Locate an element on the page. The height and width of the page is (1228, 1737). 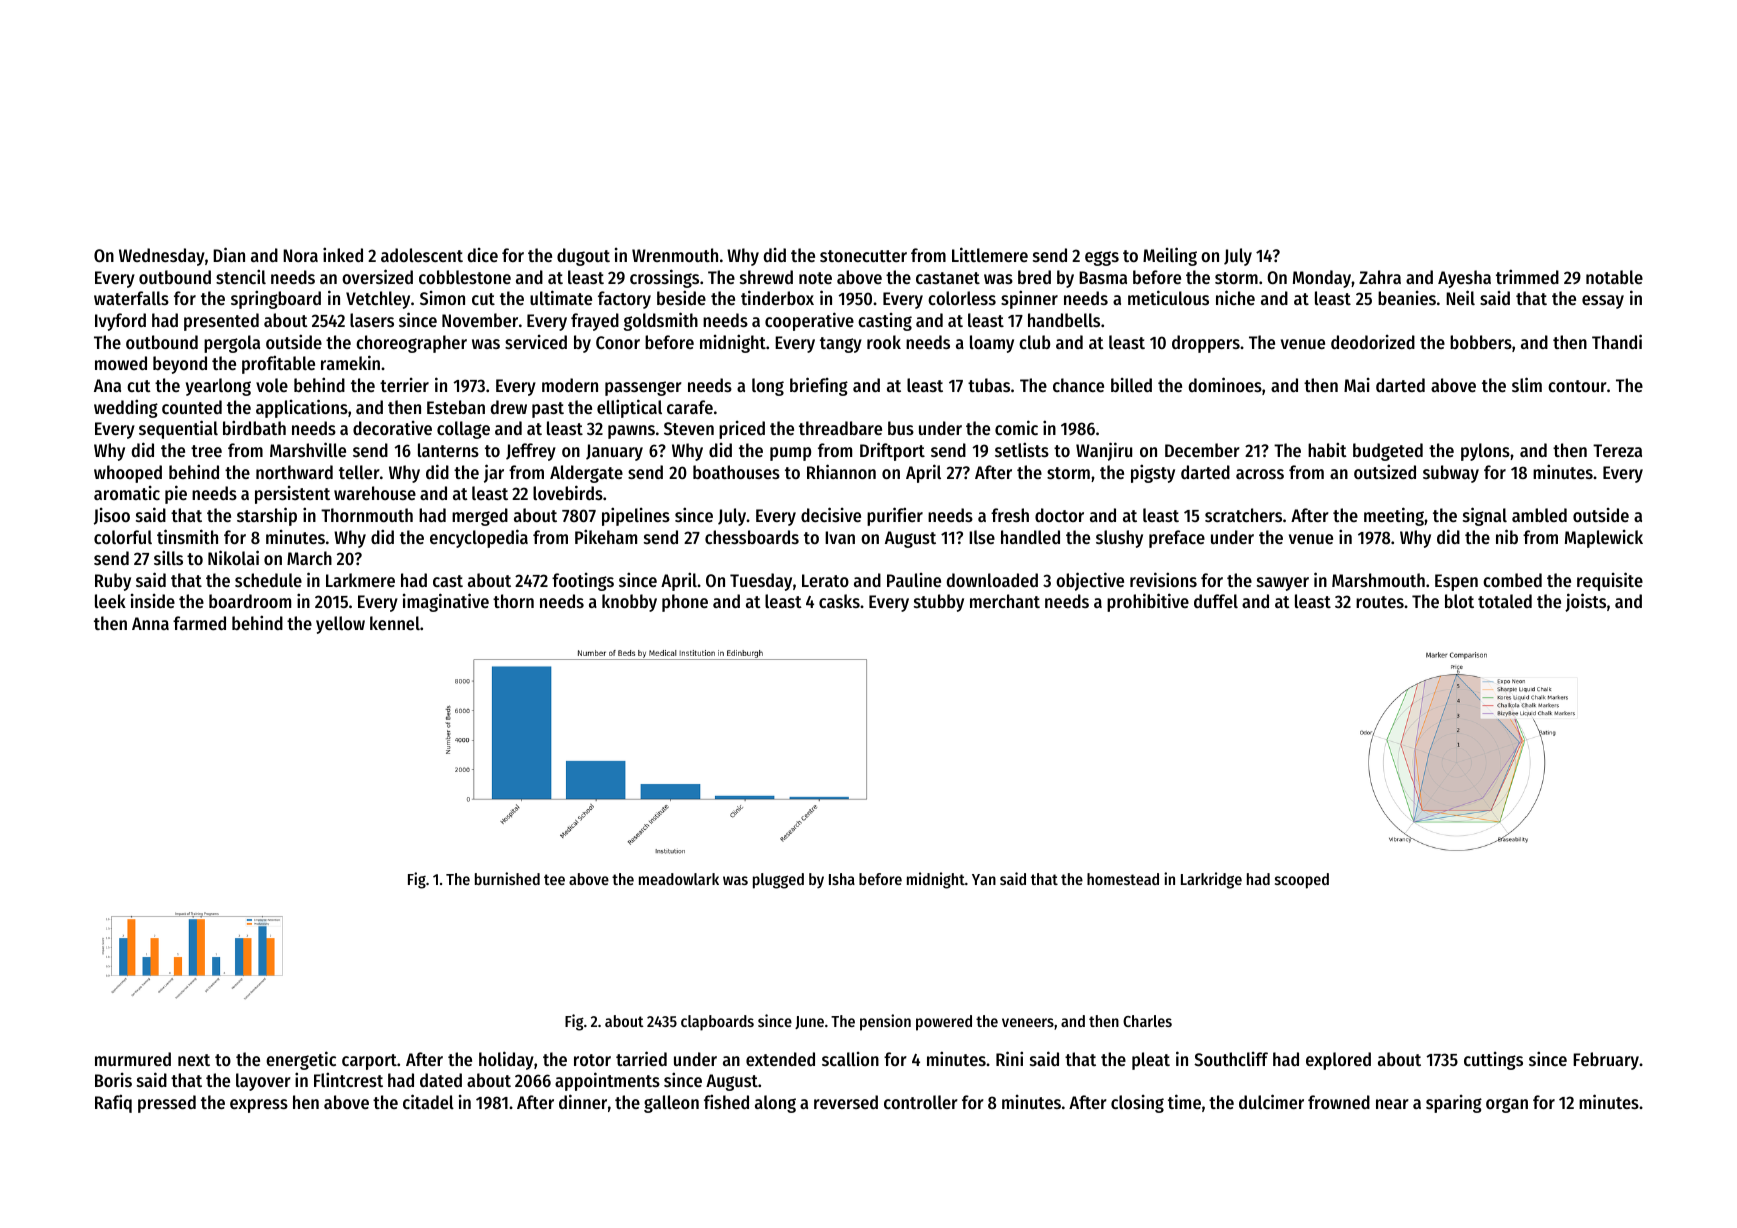
Anna is located at coordinates (150, 623).
